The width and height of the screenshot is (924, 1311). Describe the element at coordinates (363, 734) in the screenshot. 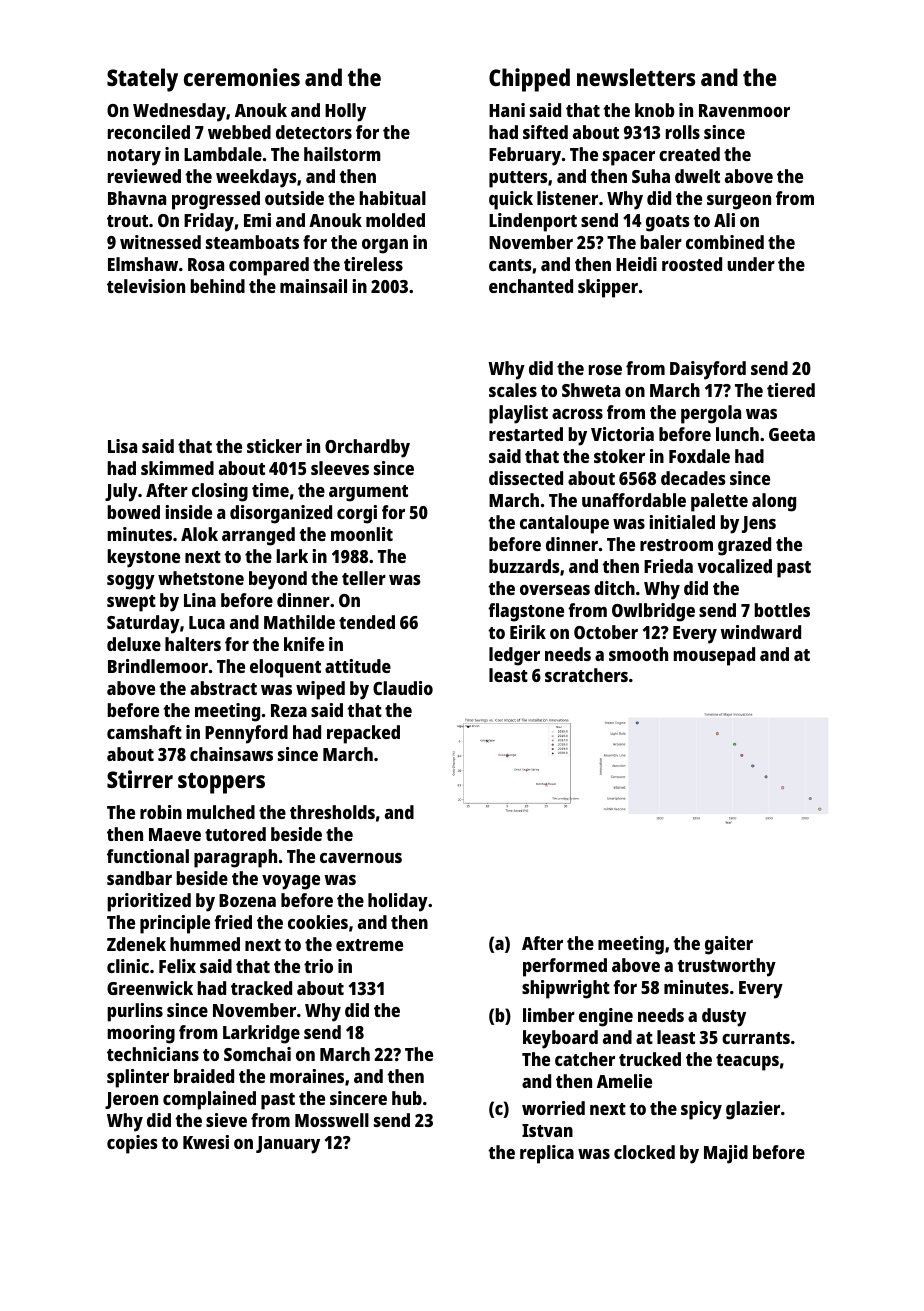

I see `repacked` at that location.
